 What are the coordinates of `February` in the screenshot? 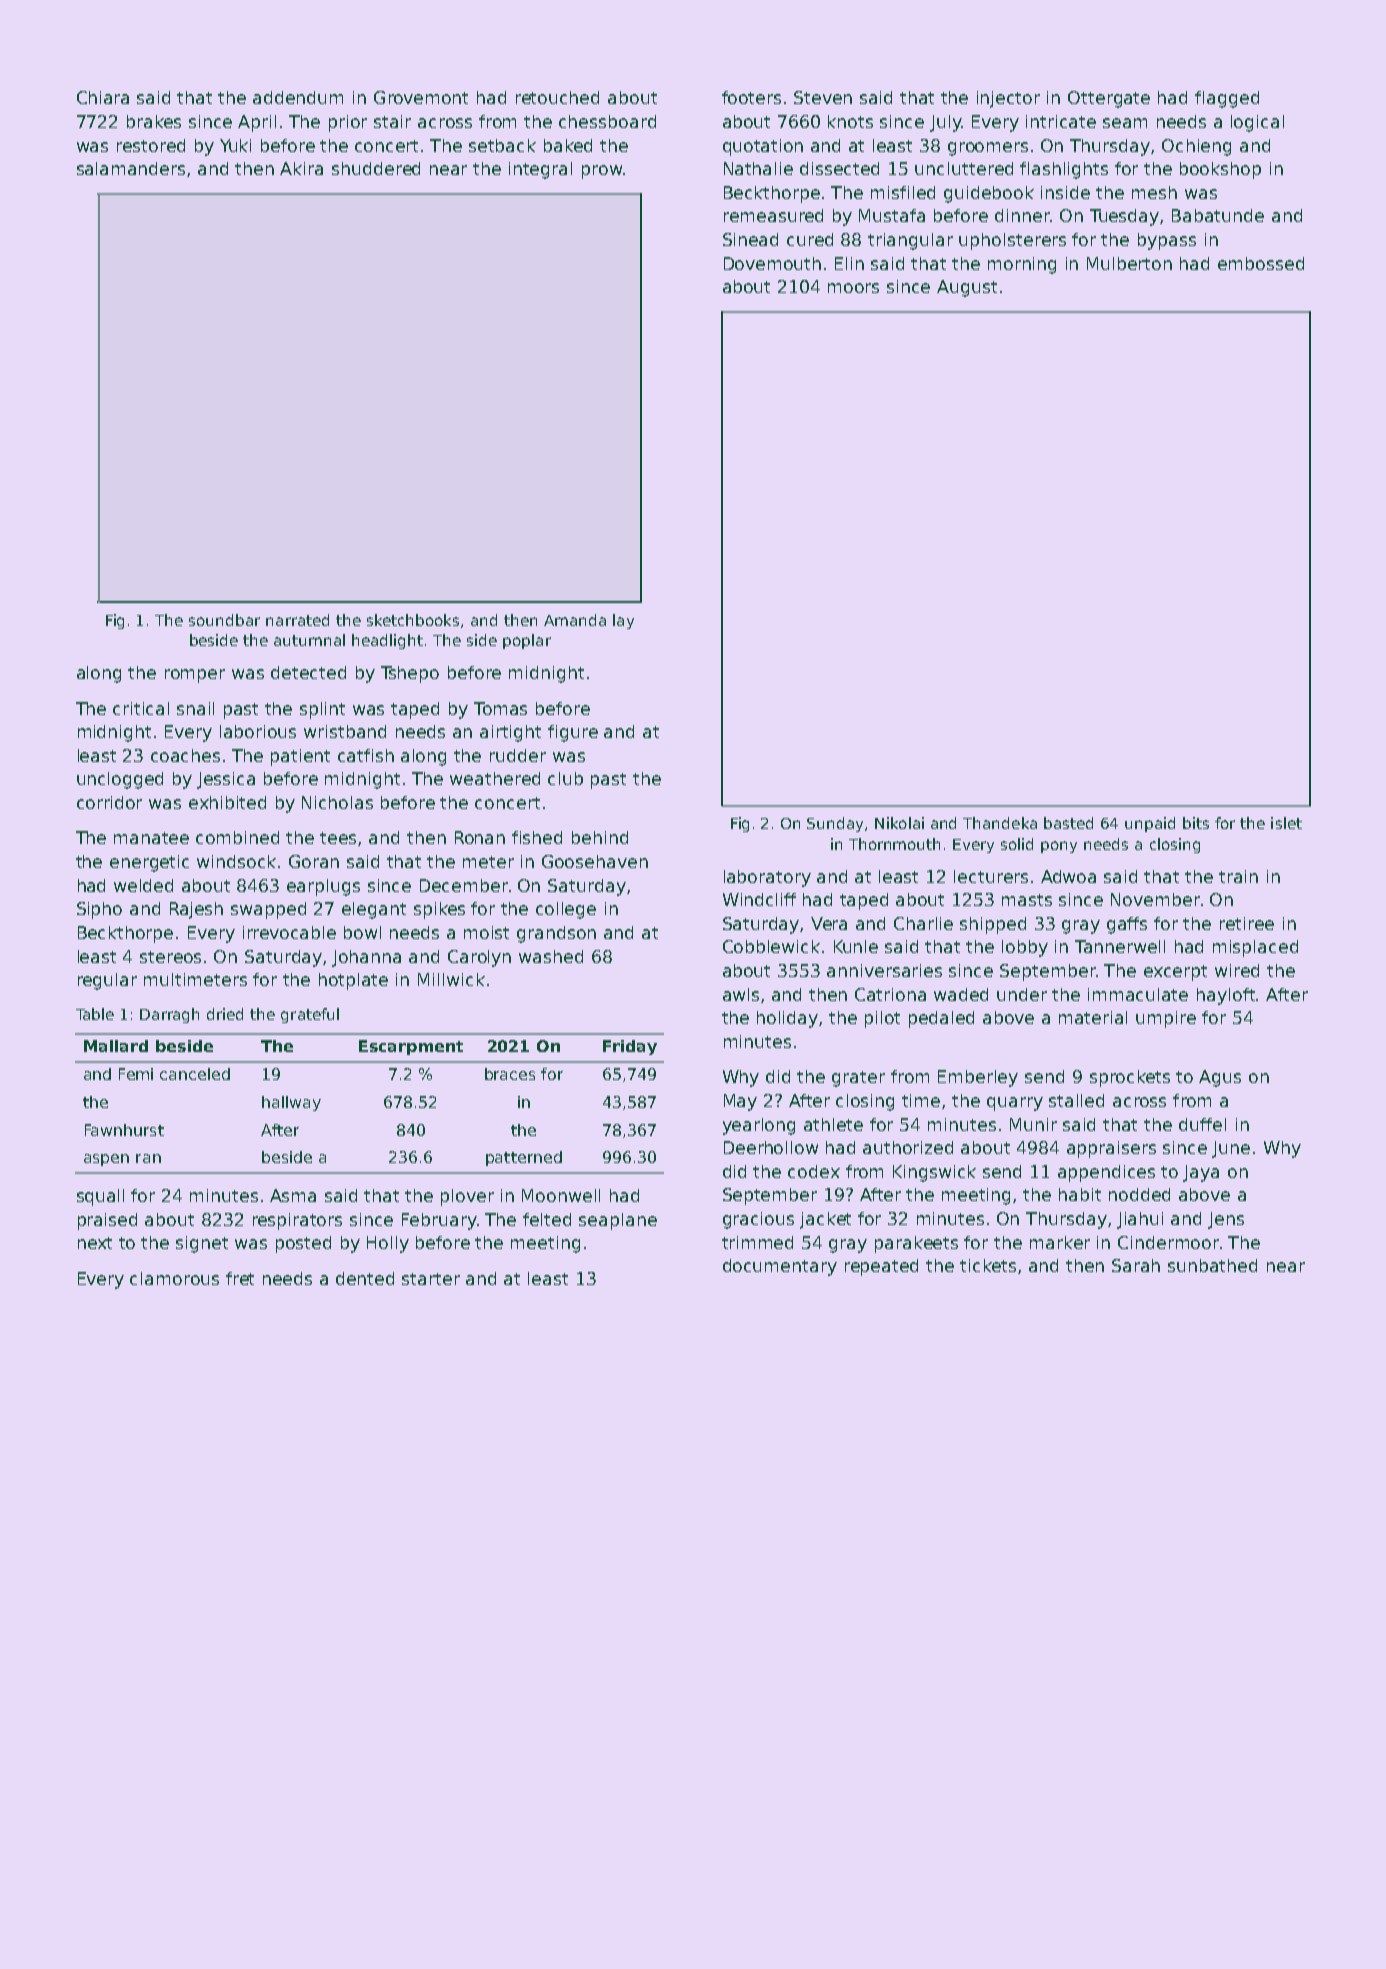 It's located at (439, 1221).
